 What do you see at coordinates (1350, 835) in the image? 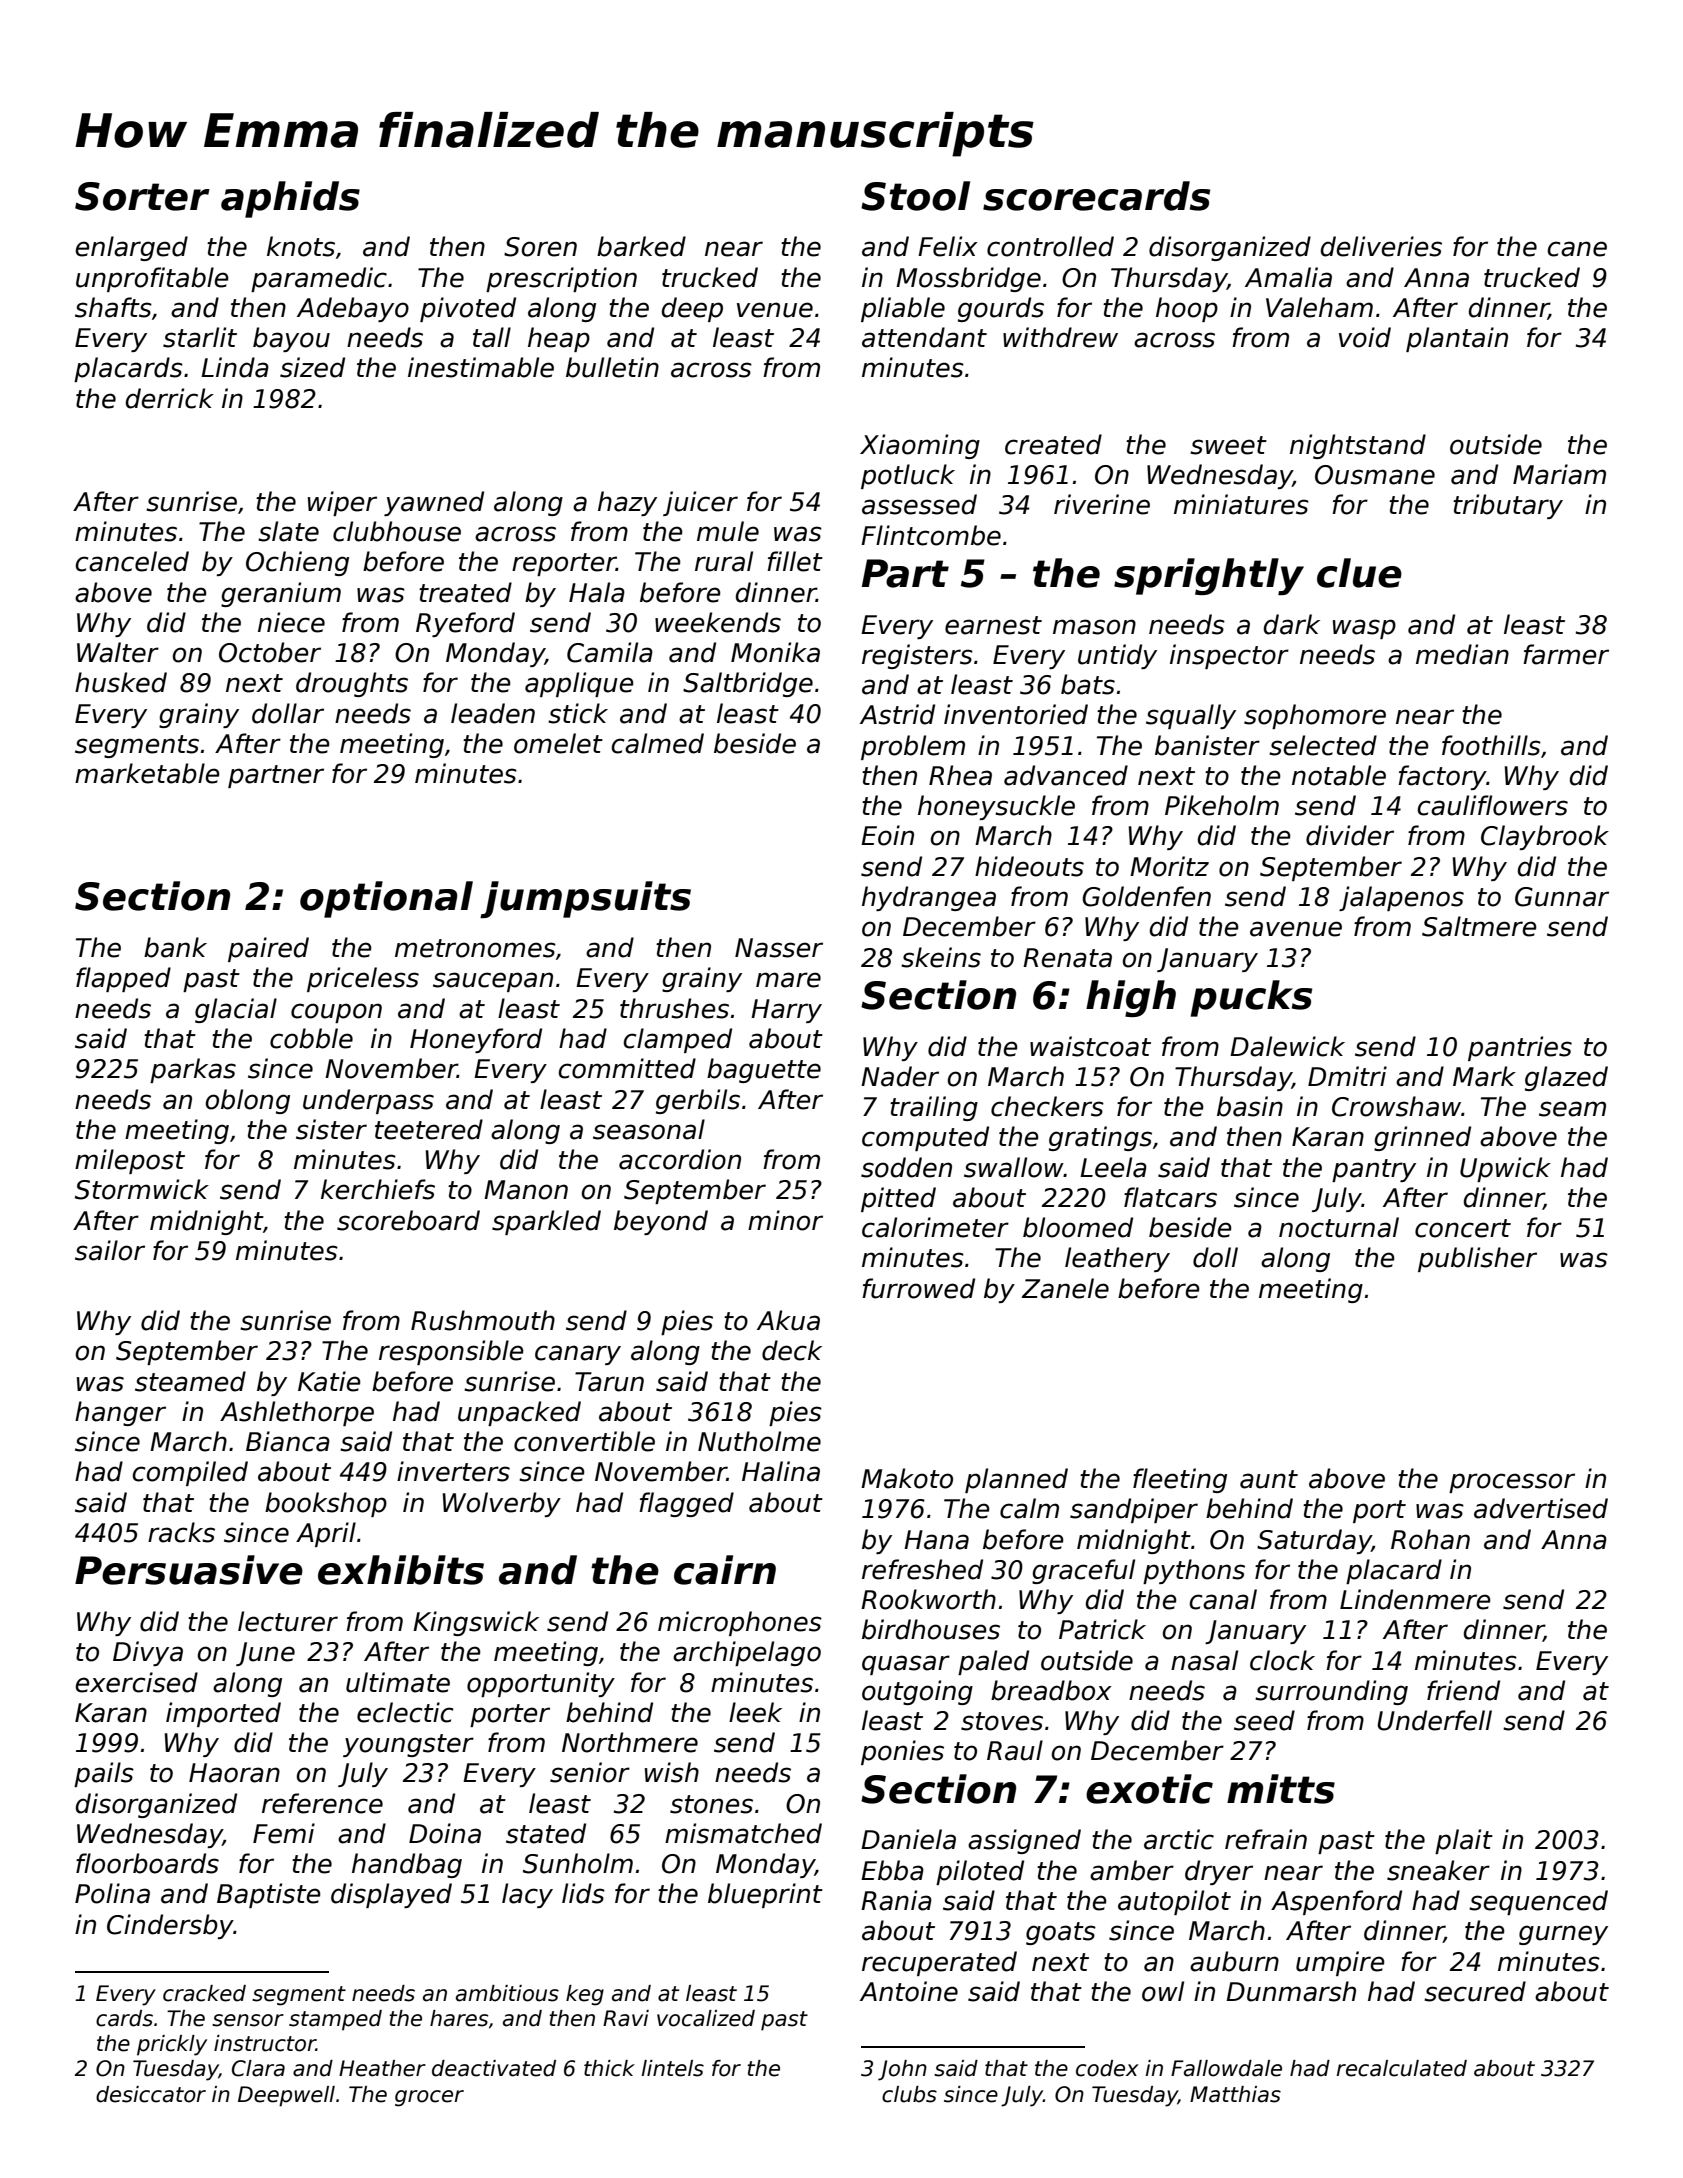
I see `divider` at bounding box center [1350, 835].
